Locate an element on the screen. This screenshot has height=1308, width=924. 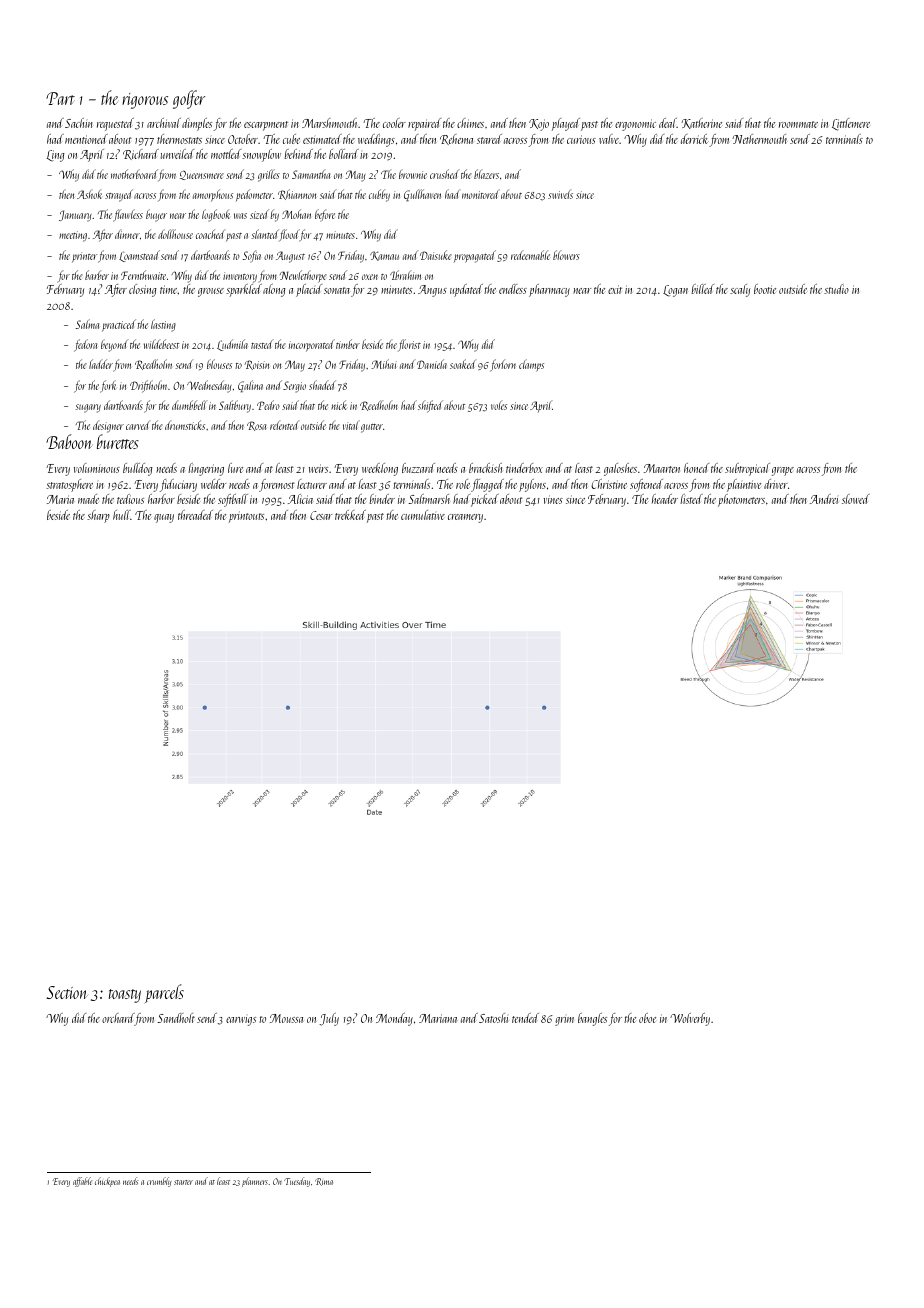
creamery is located at coordinates (465, 518).
